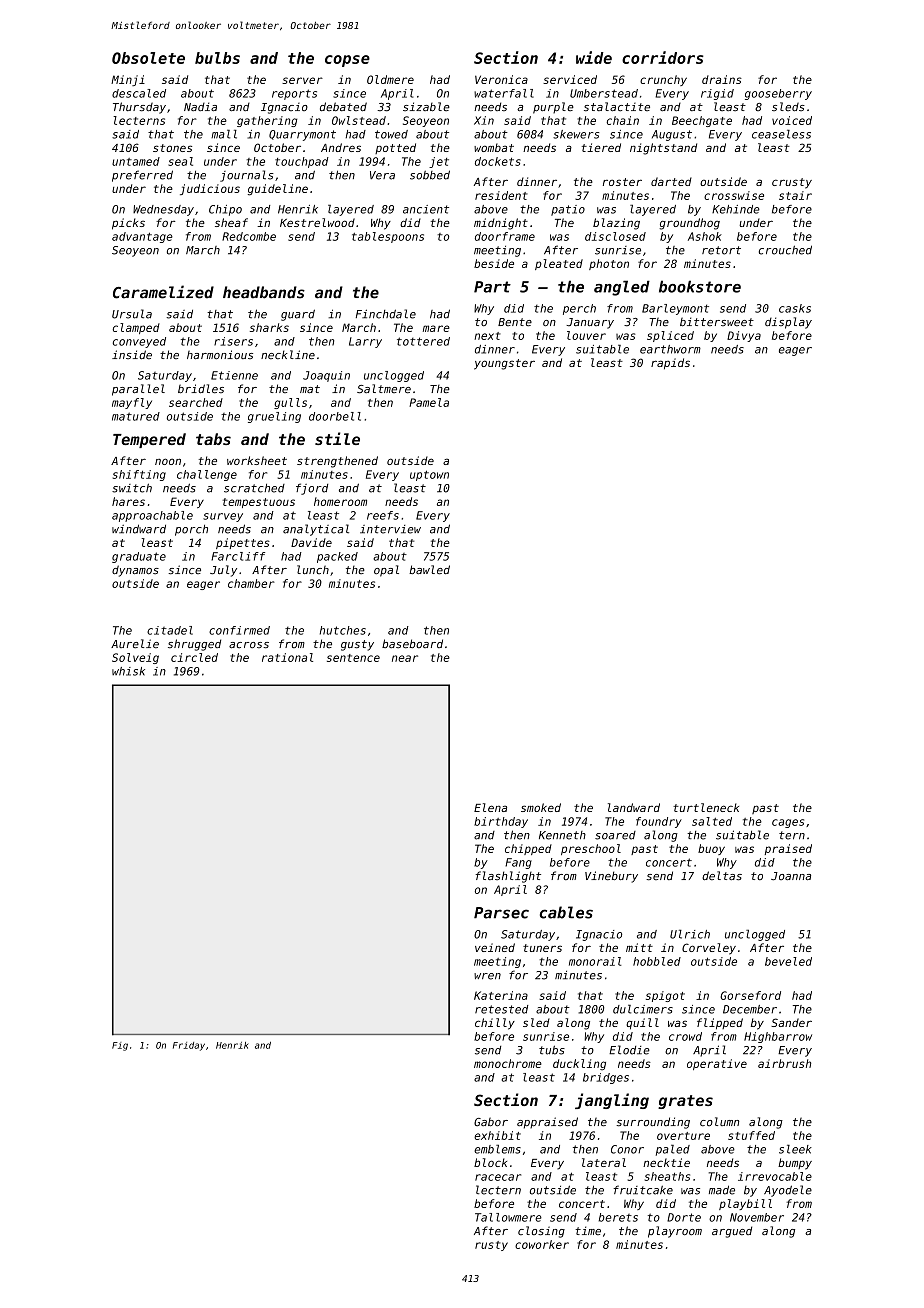 This screenshot has width=924, height=1308. I want to click on bulbs, so click(217, 58).
